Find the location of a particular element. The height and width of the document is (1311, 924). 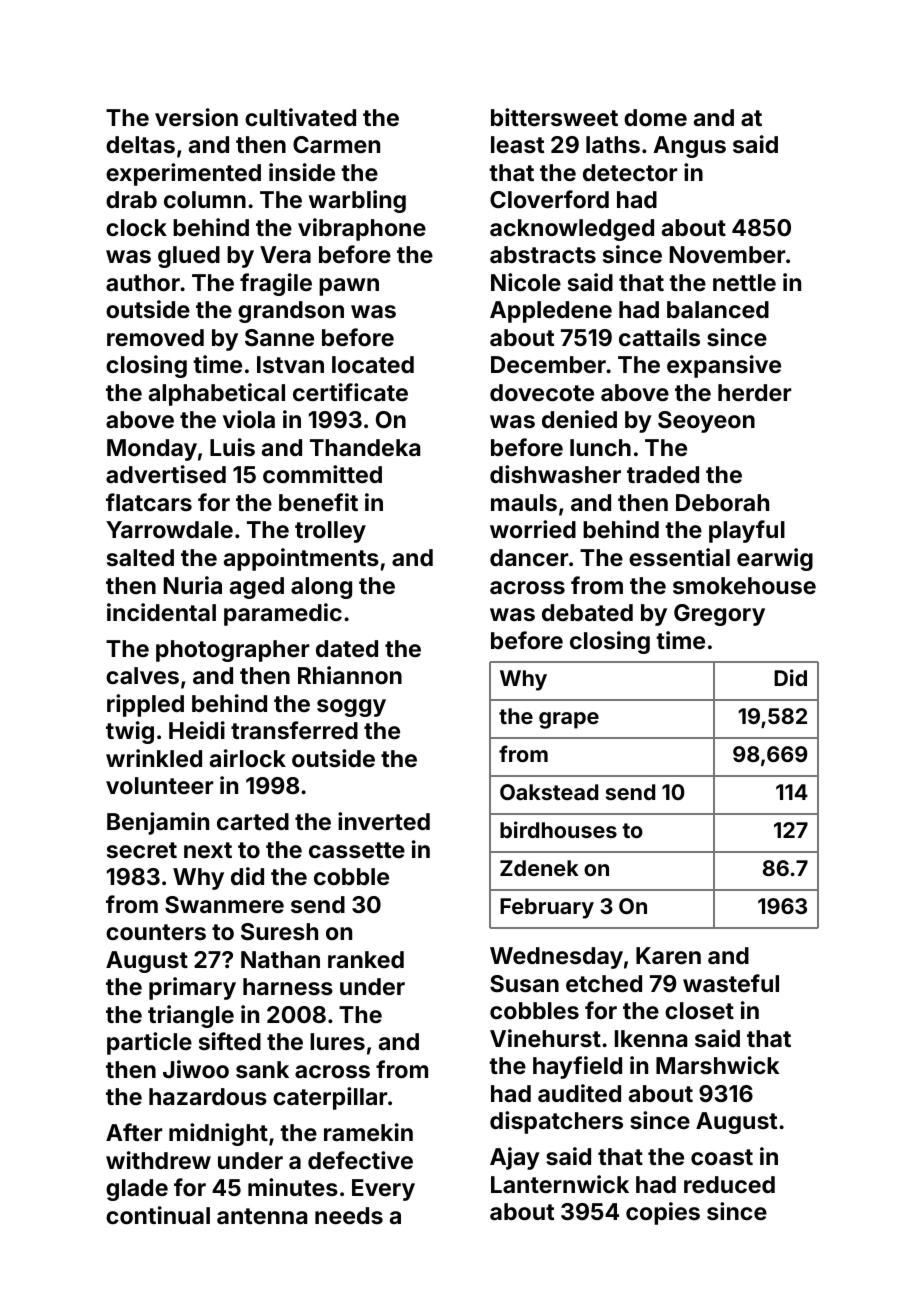

continual is located at coordinates (158, 1215).
